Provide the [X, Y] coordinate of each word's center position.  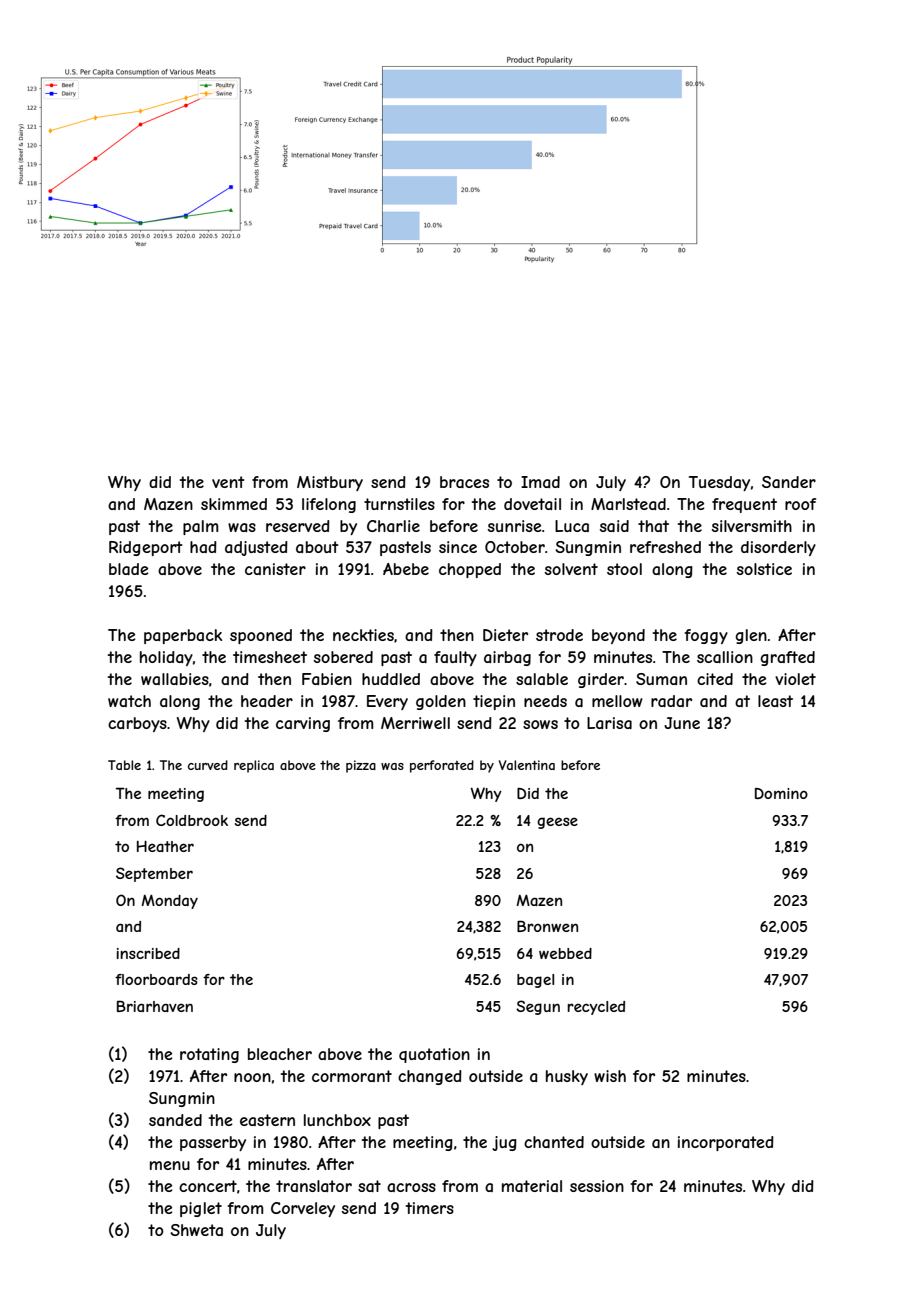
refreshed [665, 547]
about [317, 547]
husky [567, 1077]
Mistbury [330, 483]
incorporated [726, 1143]
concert [208, 1186]
